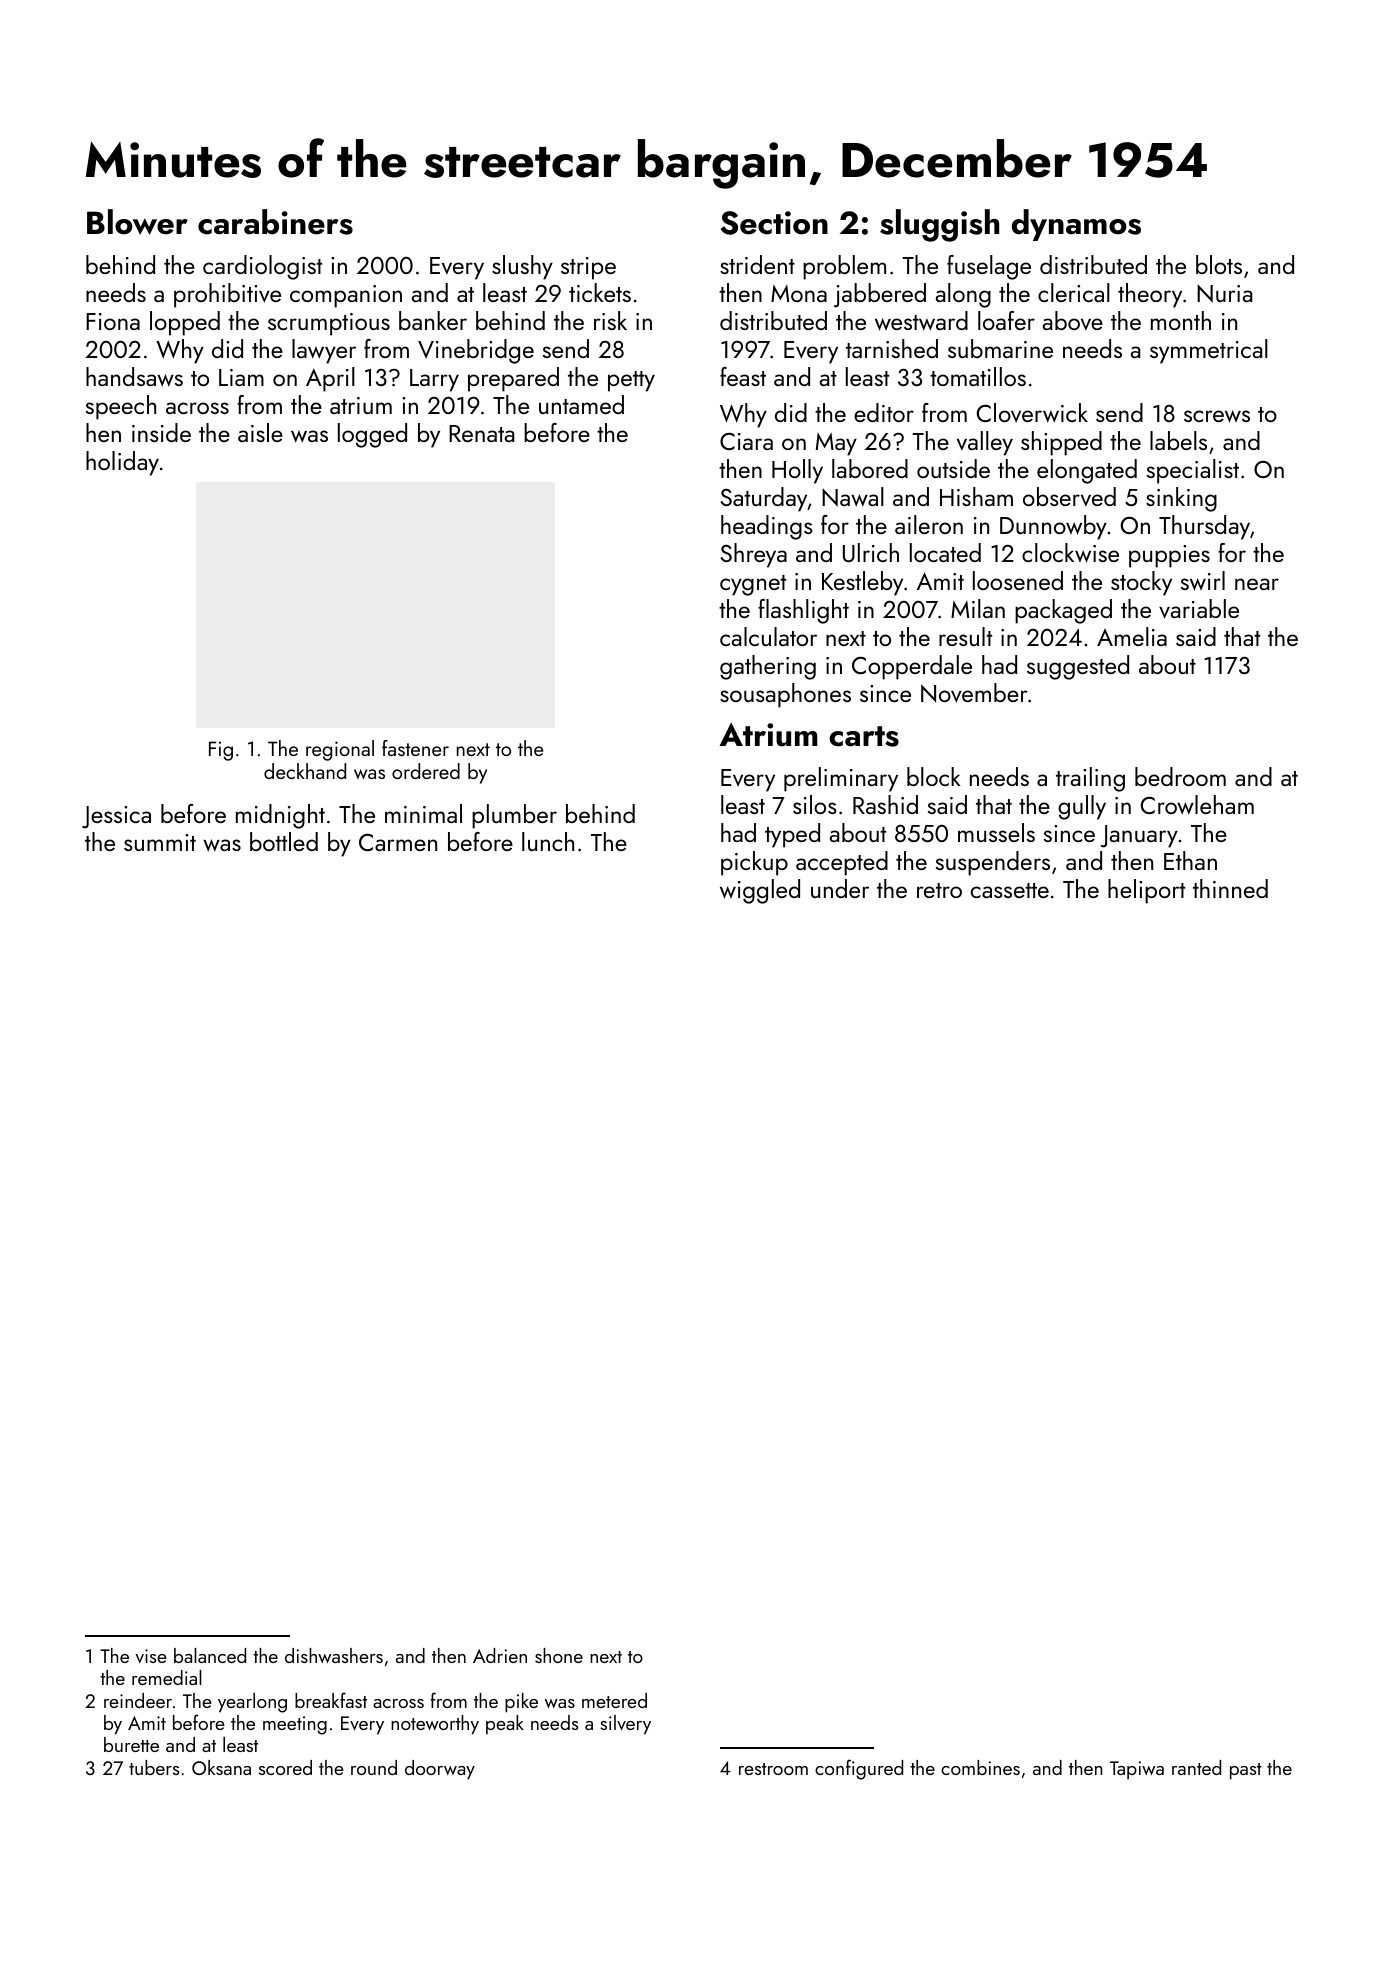 The height and width of the image is (1969, 1386). What do you see at coordinates (1087, 471) in the image?
I see `elongated` at bounding box center [1087, 471].
